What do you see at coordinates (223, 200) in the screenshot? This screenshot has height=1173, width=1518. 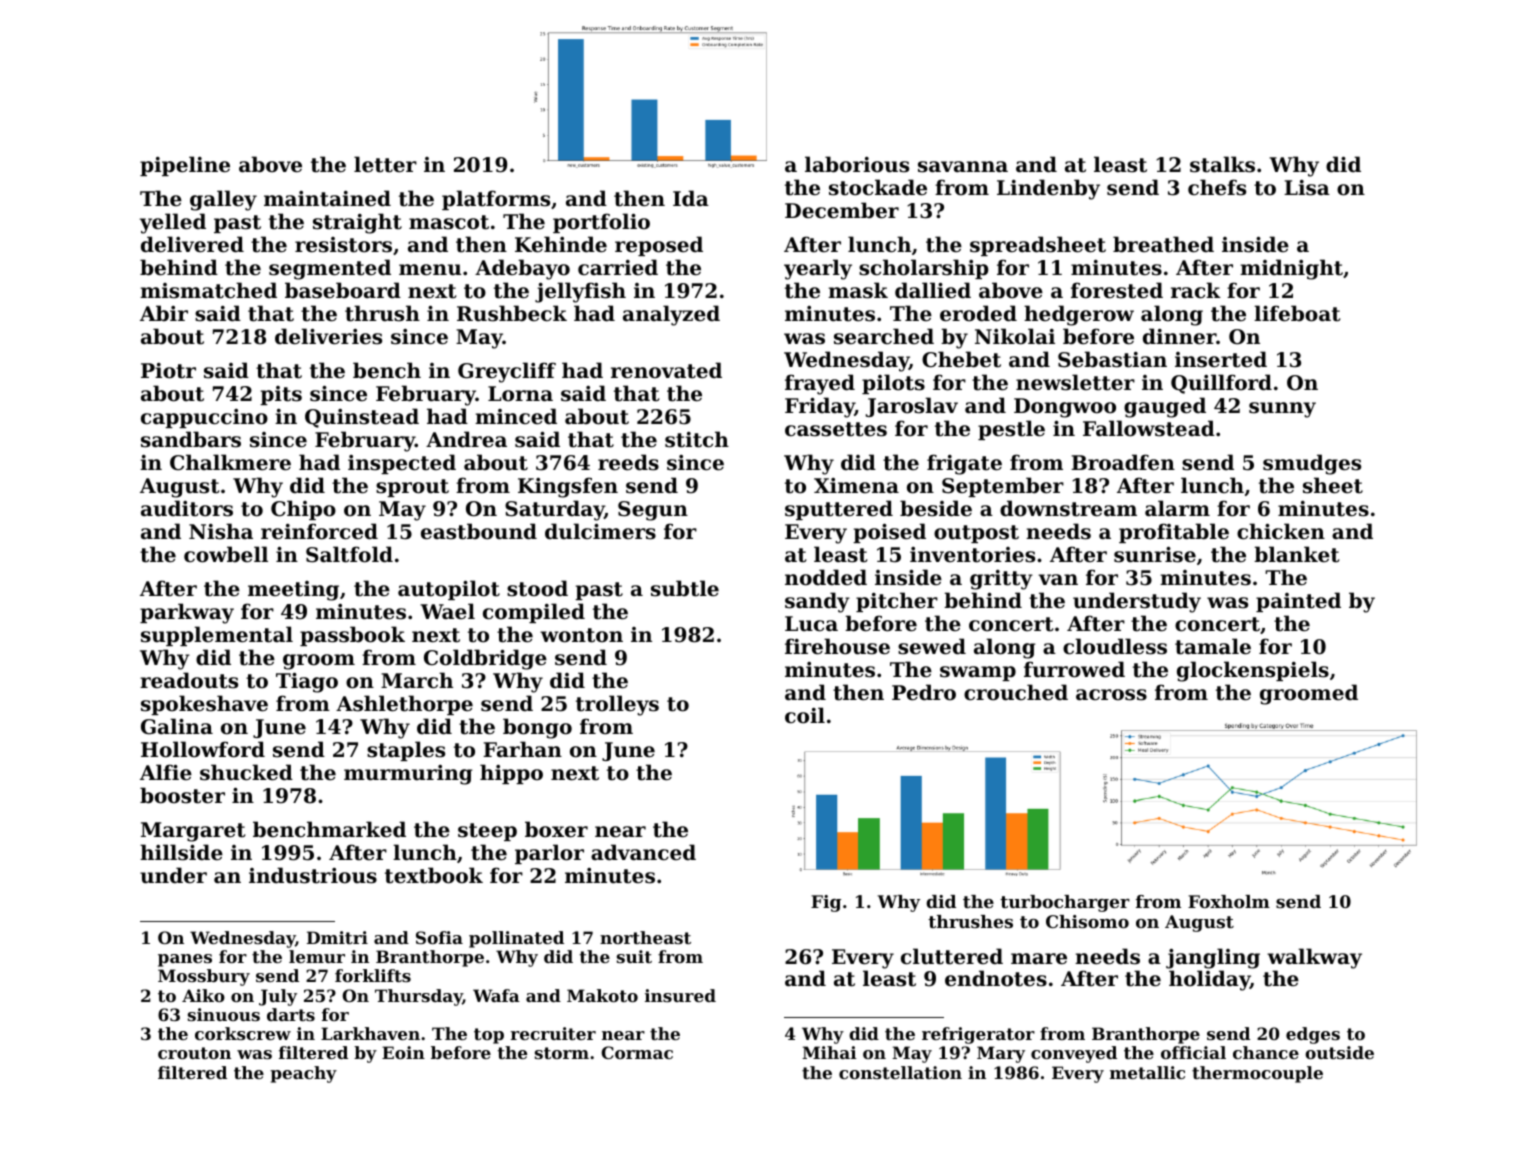 I see `galley` at bounding box center [223, 200].
